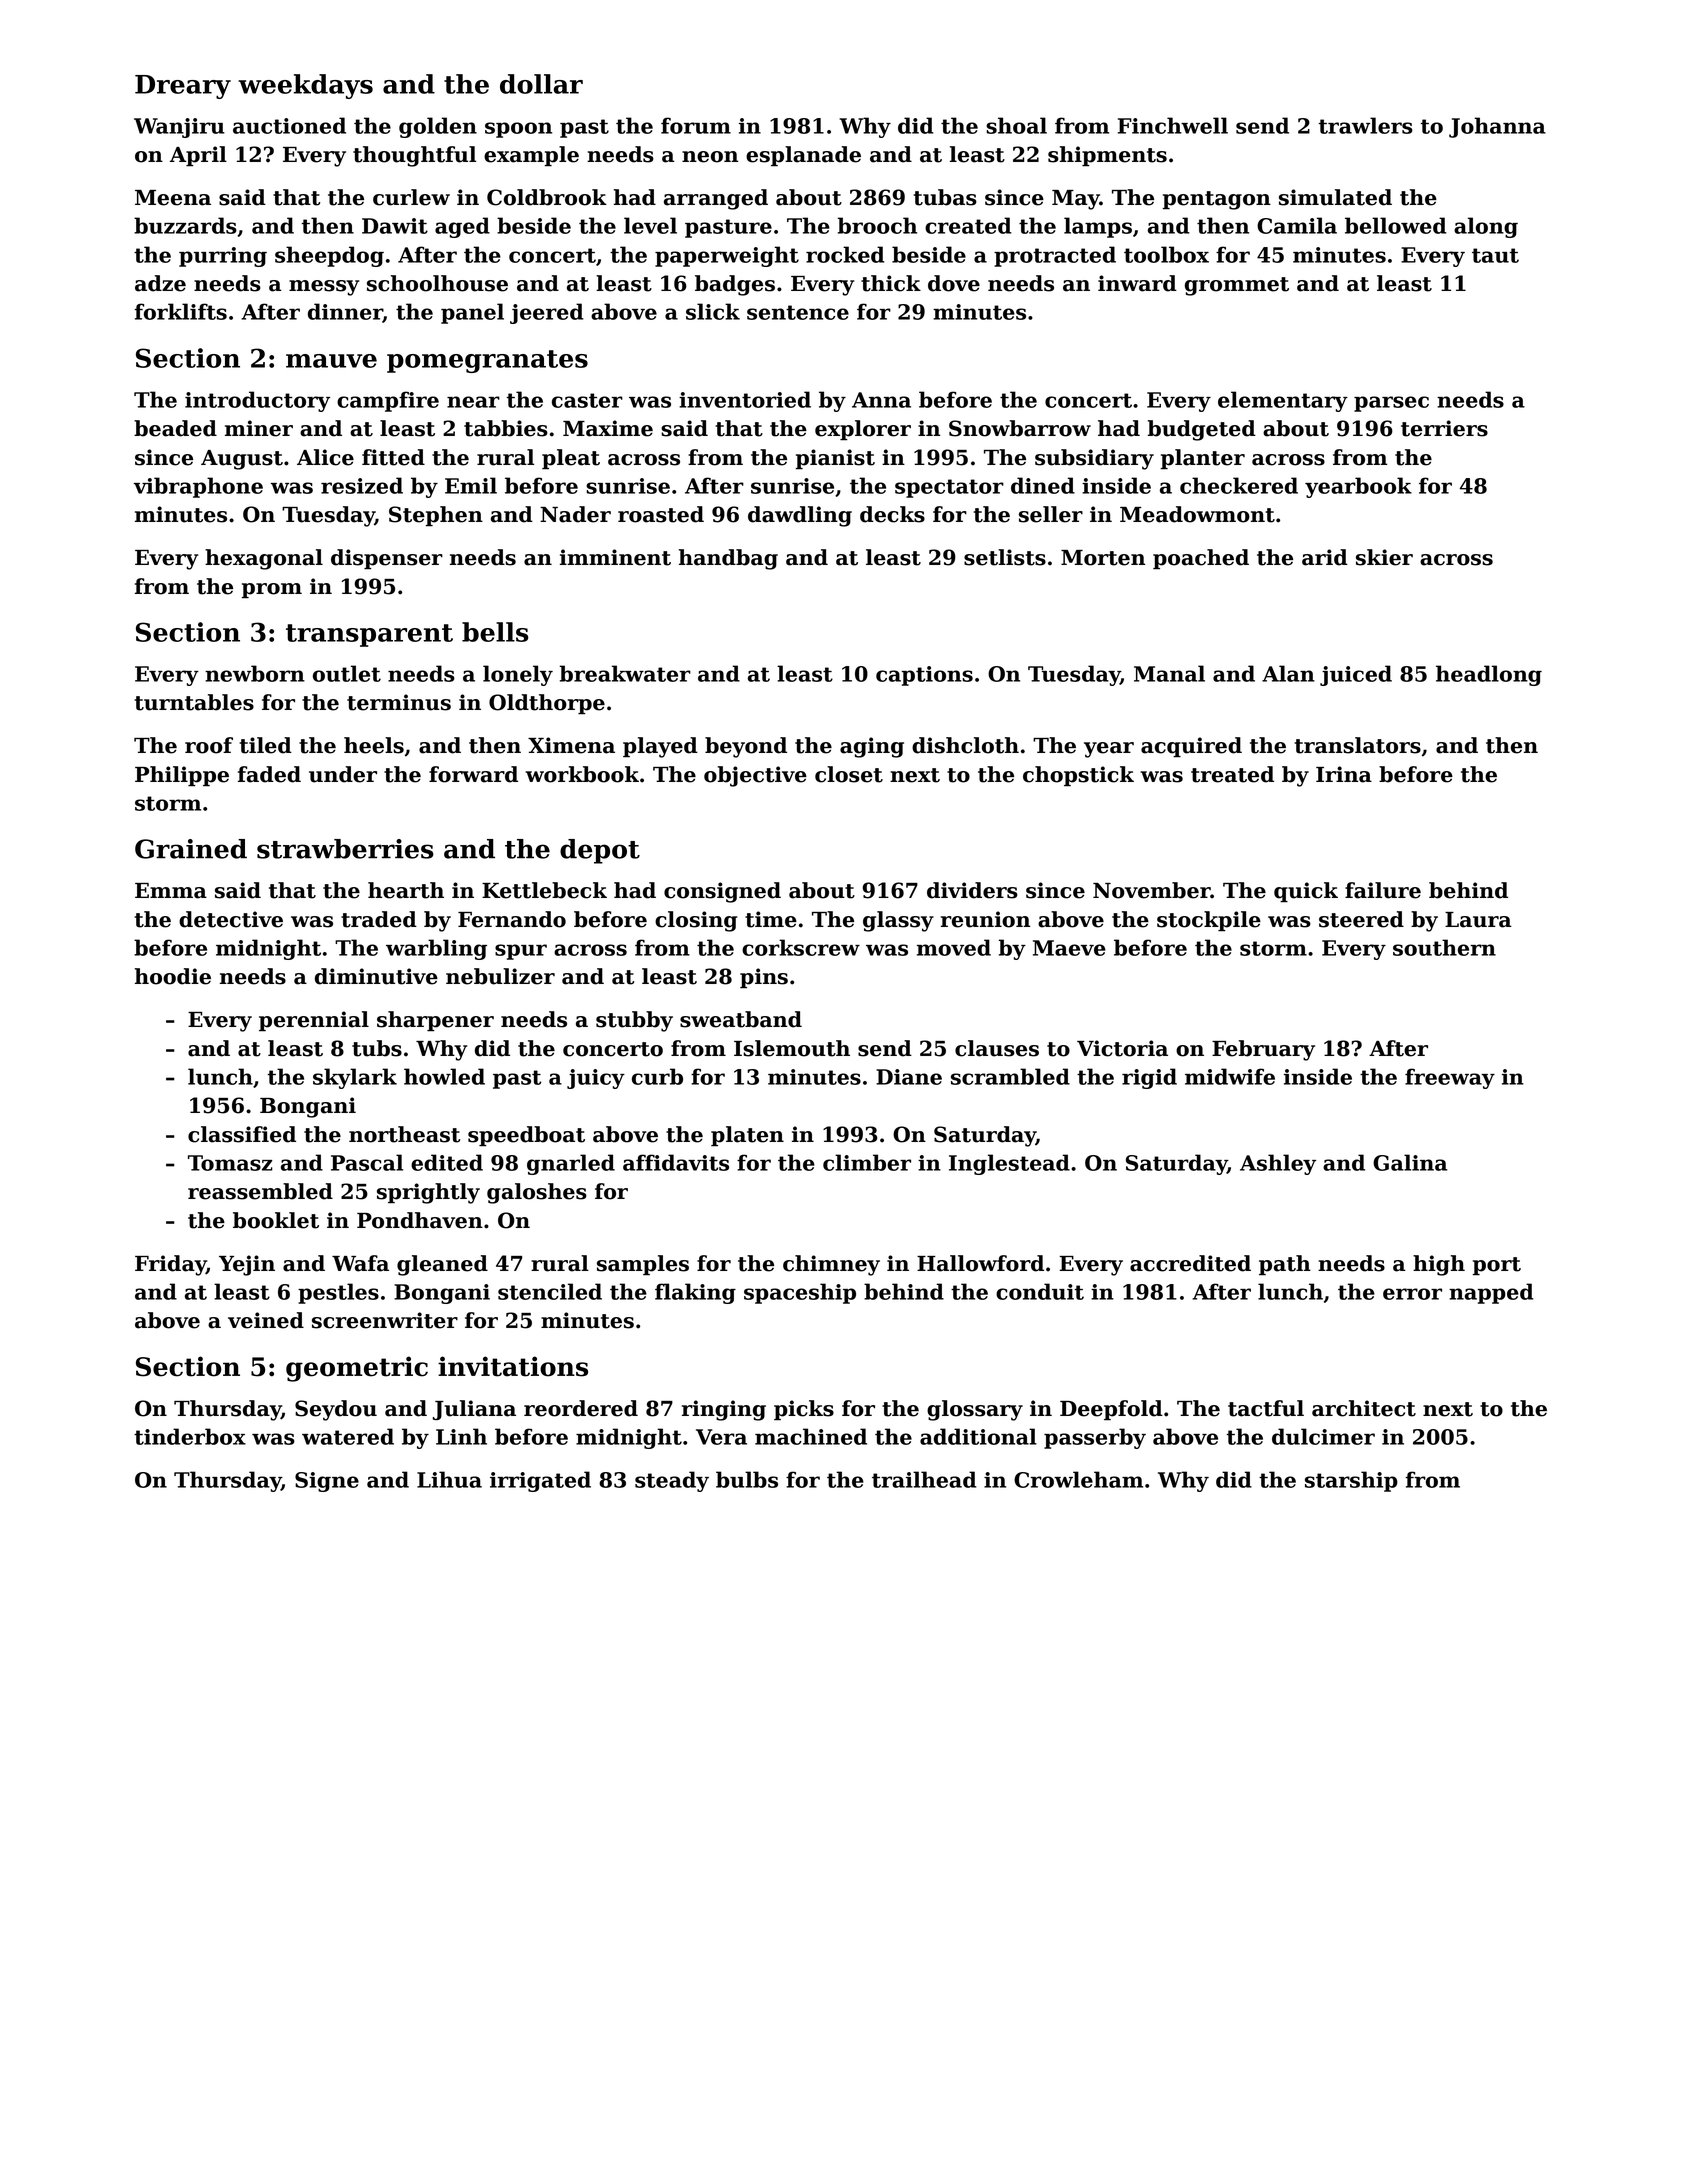 This image has height=2178, width=1683. Describe the element at coordinates (803, 156) in the image. I see `esplanade` at that location.
